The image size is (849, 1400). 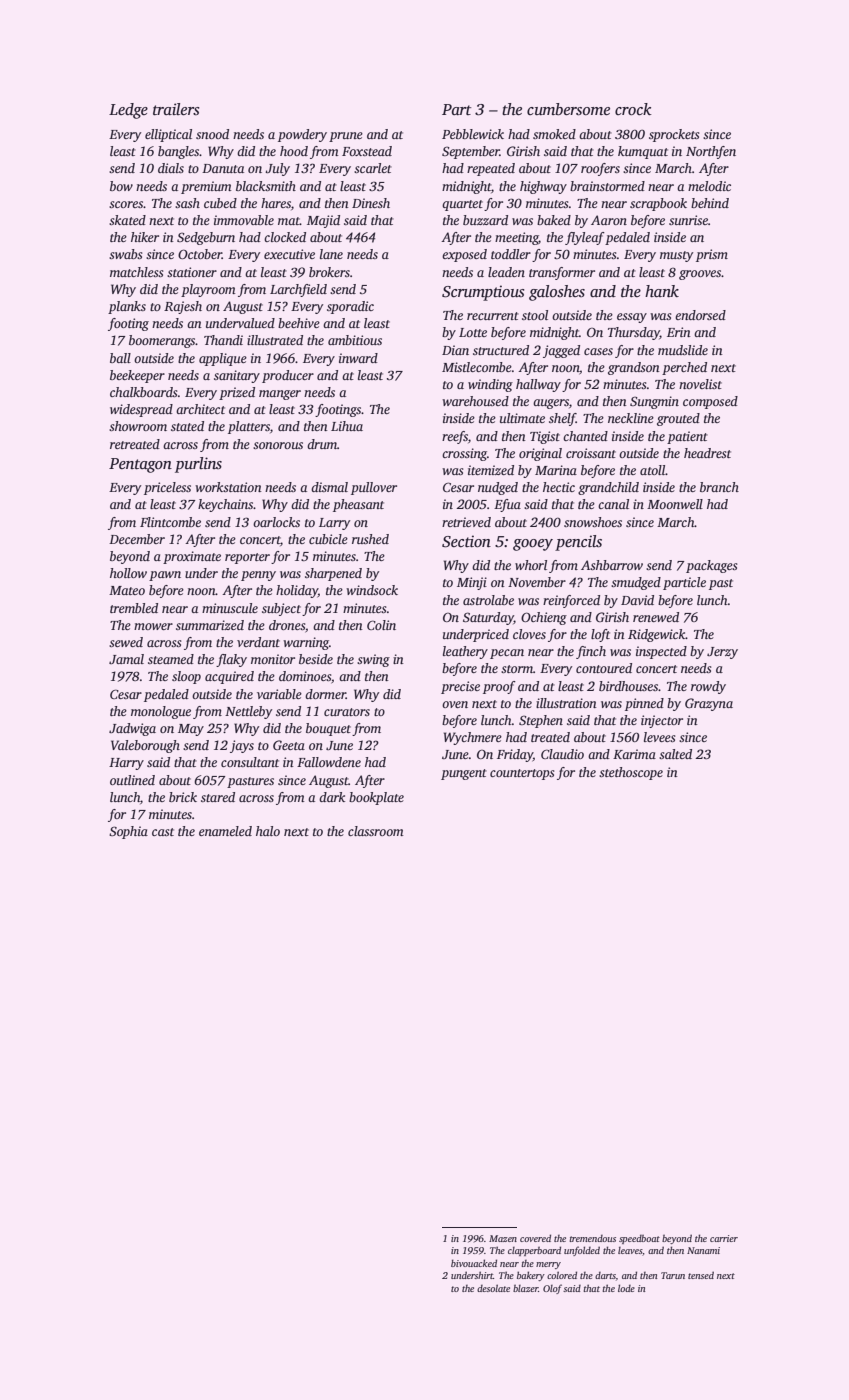 What do you see at coordinates (376, 831) in the screenshot?
I see `classroom` at bounding box center [376, 831].
